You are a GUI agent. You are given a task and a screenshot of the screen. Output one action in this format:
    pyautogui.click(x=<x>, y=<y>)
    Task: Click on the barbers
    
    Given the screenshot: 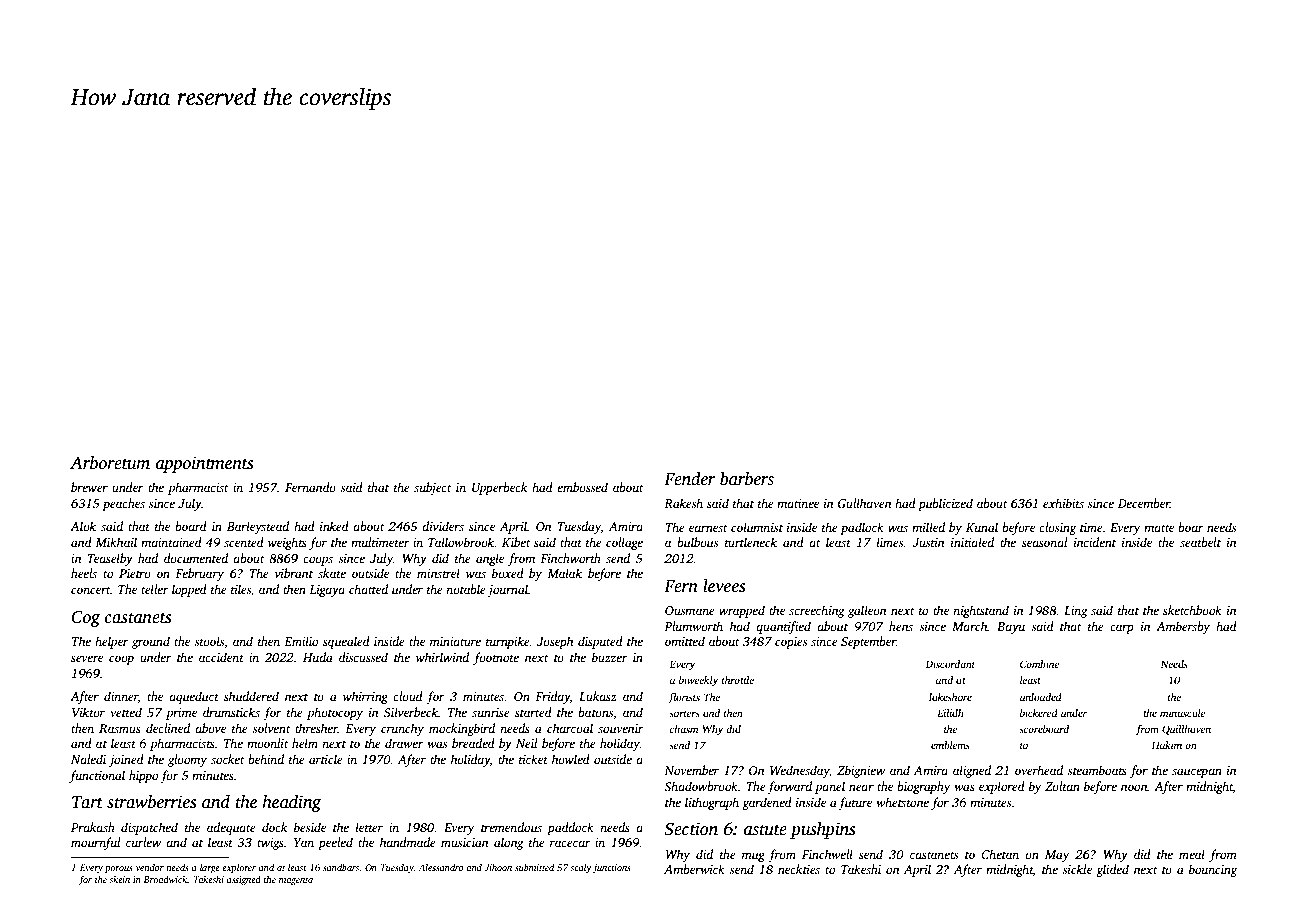 What is the action you would take?
    pyautogui.click(x=747, y=479)
